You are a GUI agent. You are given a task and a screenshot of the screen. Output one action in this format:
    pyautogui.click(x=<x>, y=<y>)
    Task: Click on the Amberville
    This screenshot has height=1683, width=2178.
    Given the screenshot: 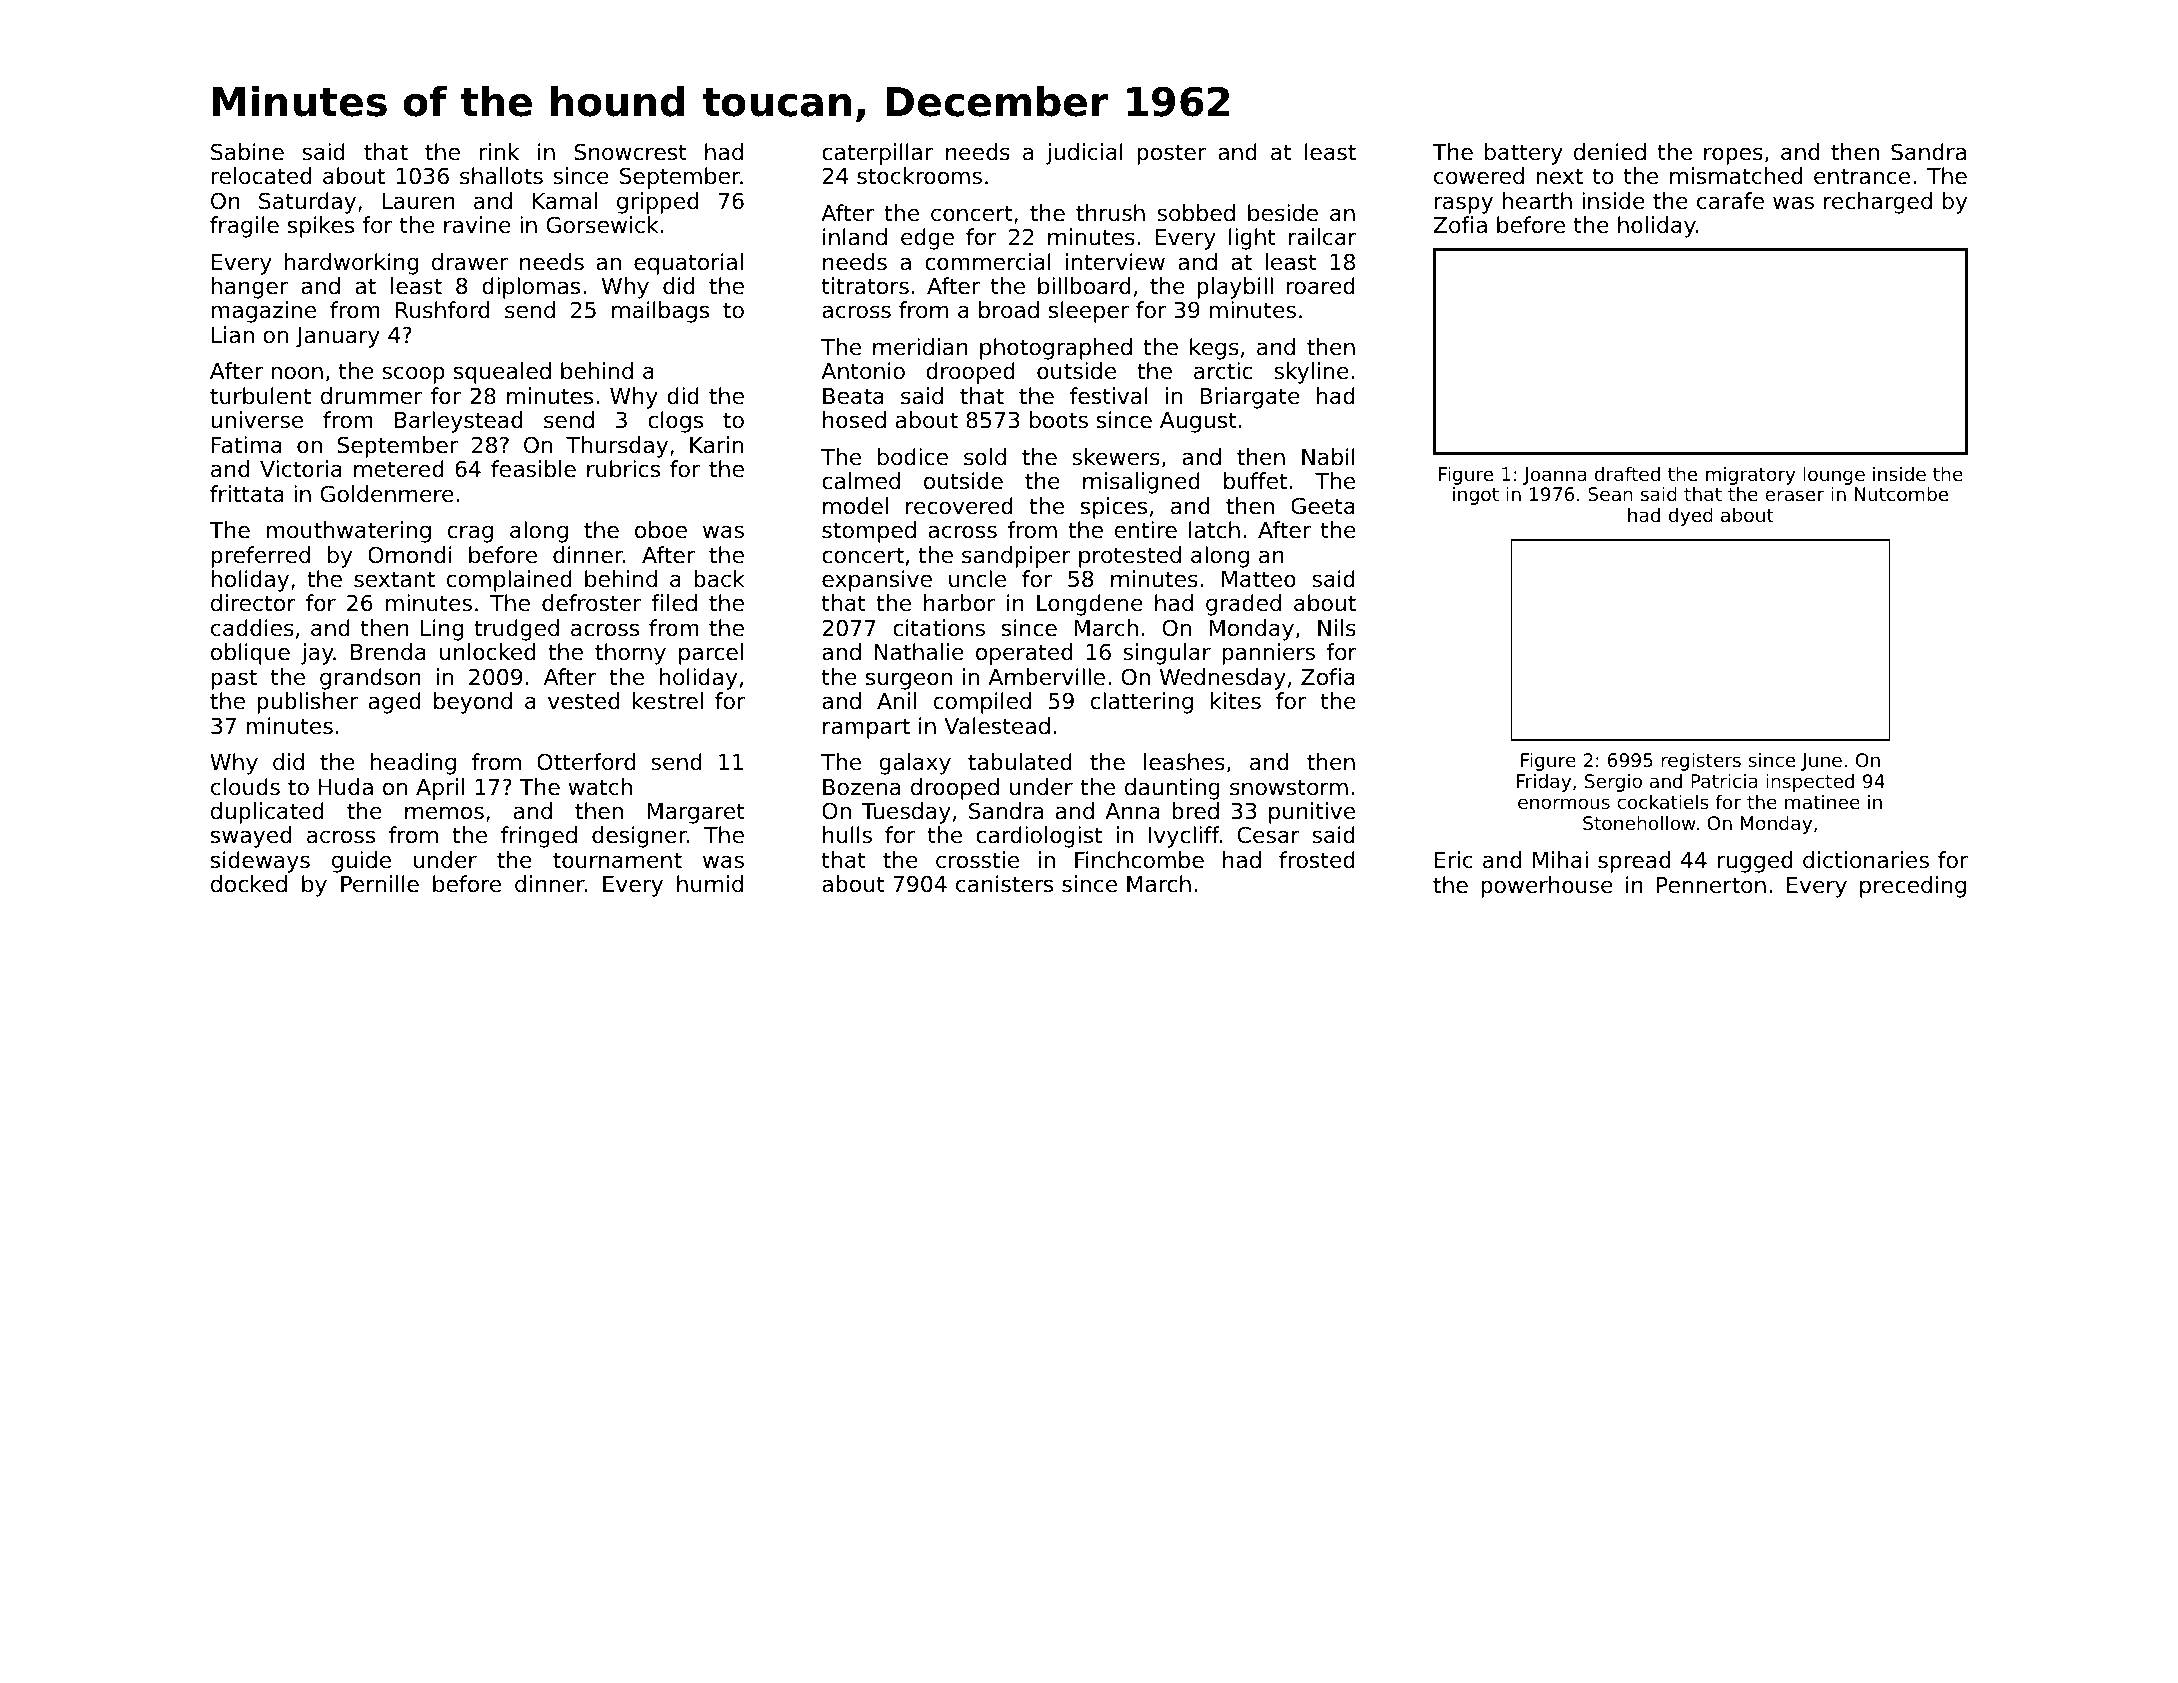 What is the action you would take?
    pyautogui.click(x=1046, y=677)
